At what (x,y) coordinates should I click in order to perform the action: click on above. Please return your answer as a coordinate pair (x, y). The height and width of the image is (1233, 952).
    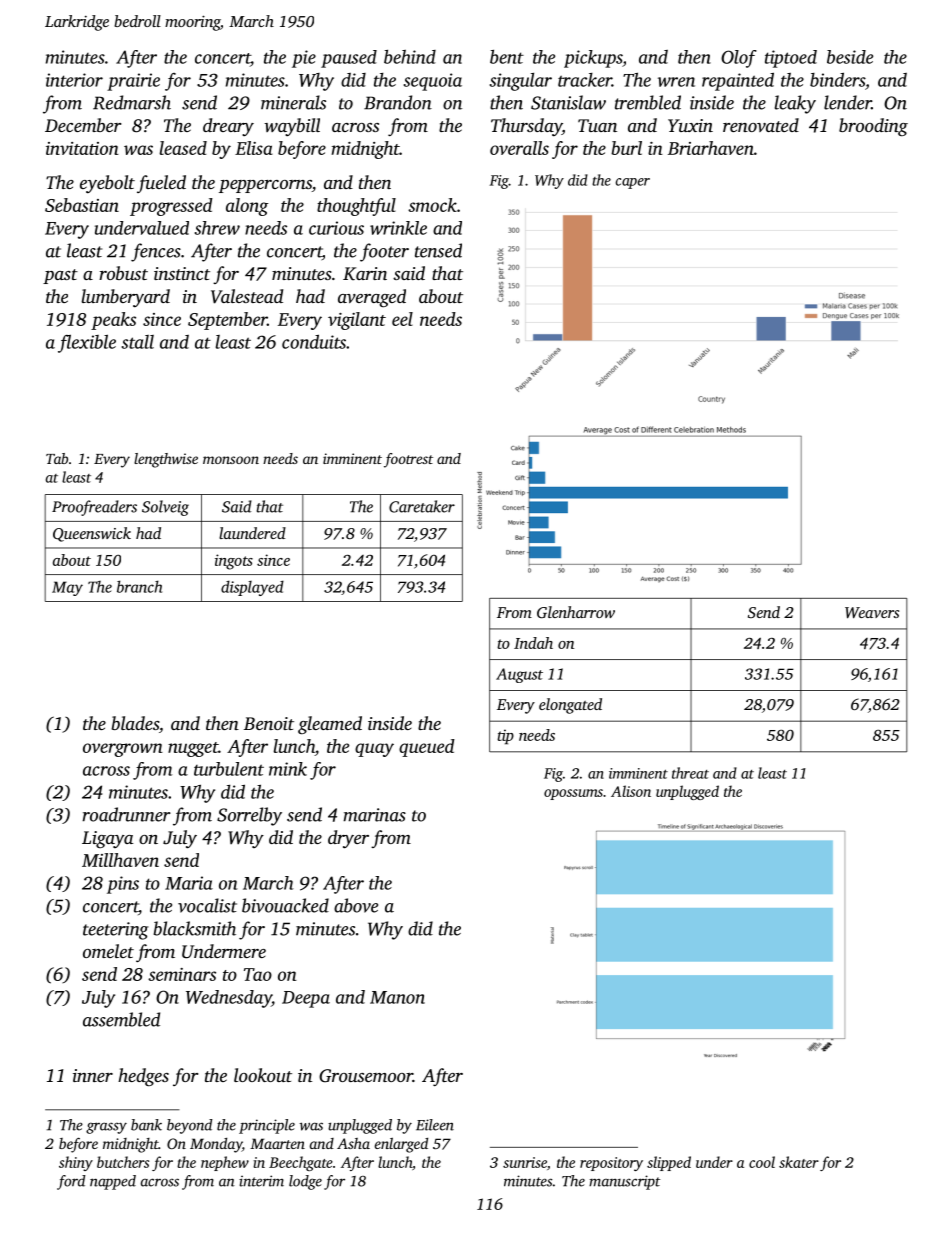
    Looking at the image, I should click on (356, 905).
